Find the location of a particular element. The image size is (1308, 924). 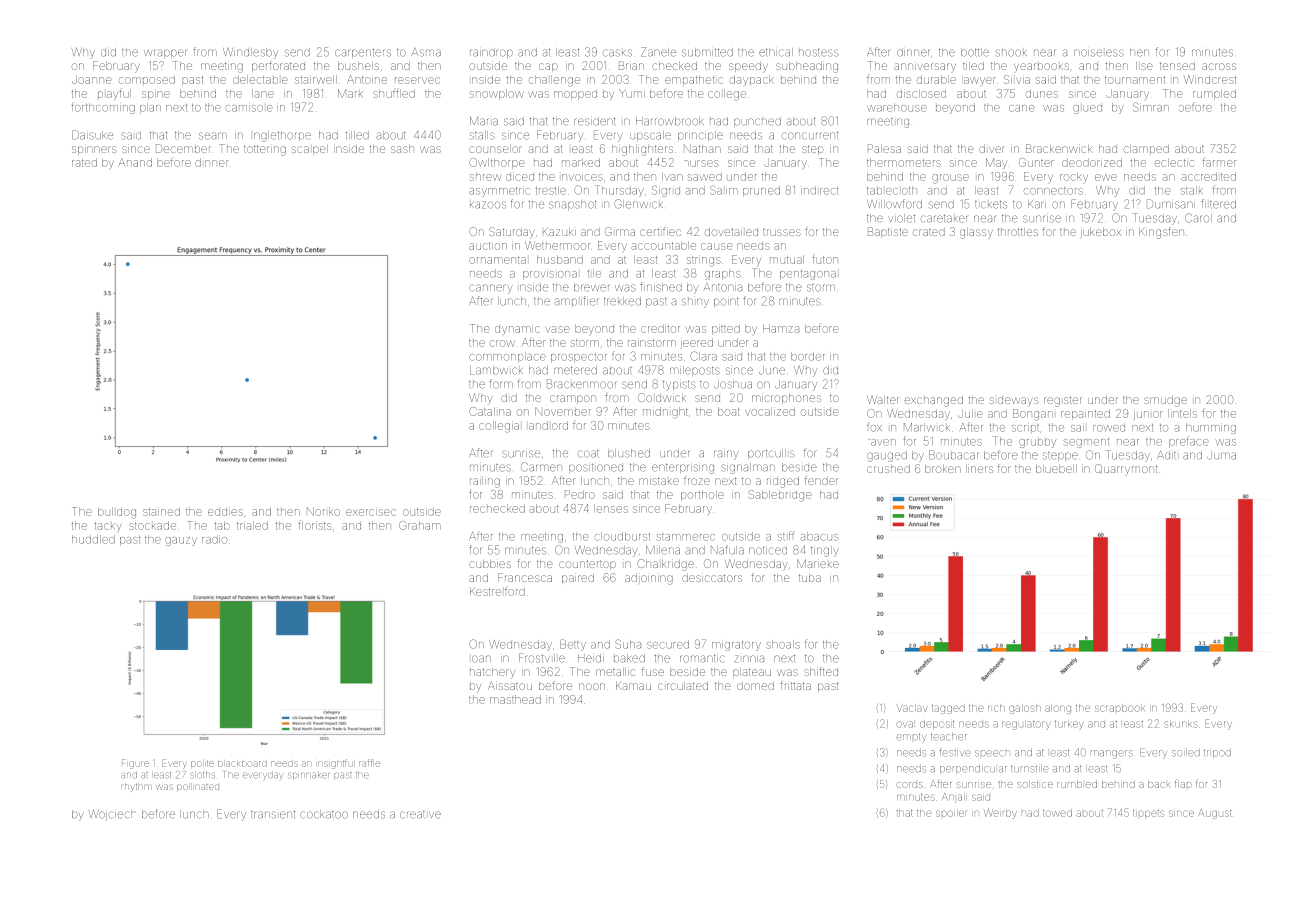

vocalized is located at coordinates (770, 411).
